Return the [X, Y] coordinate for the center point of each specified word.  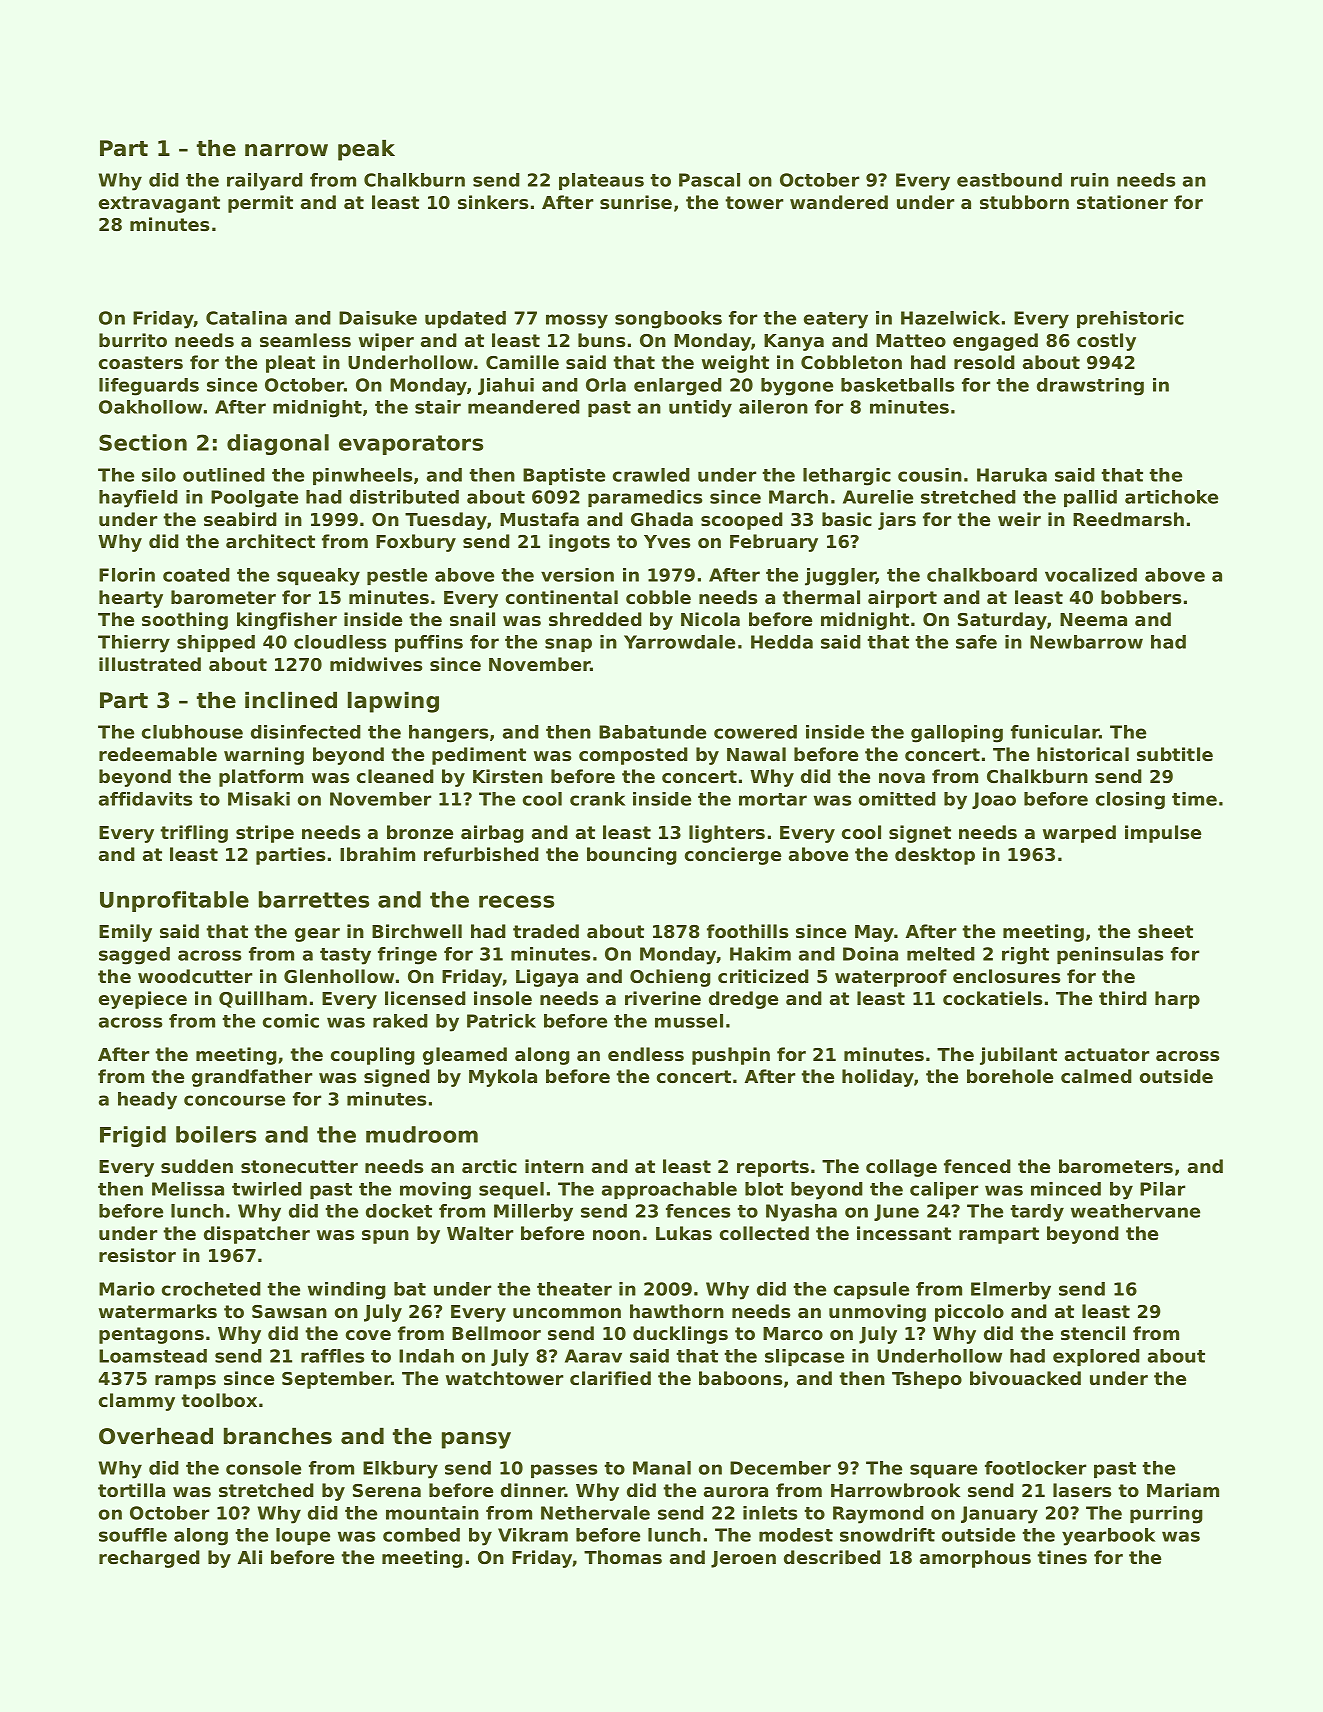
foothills [747, 931]
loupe [303, 1536]
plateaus [601, 181]
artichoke [1171, 497]
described [832, 1557]
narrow [286, 150]
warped [1079, 834]
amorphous [975, 1559]
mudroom [422, 1134]
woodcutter [195, 976]
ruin [1090, 180]
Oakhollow [150, 407]
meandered [524, 407]
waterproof [891, 978]
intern [554, 1166]
